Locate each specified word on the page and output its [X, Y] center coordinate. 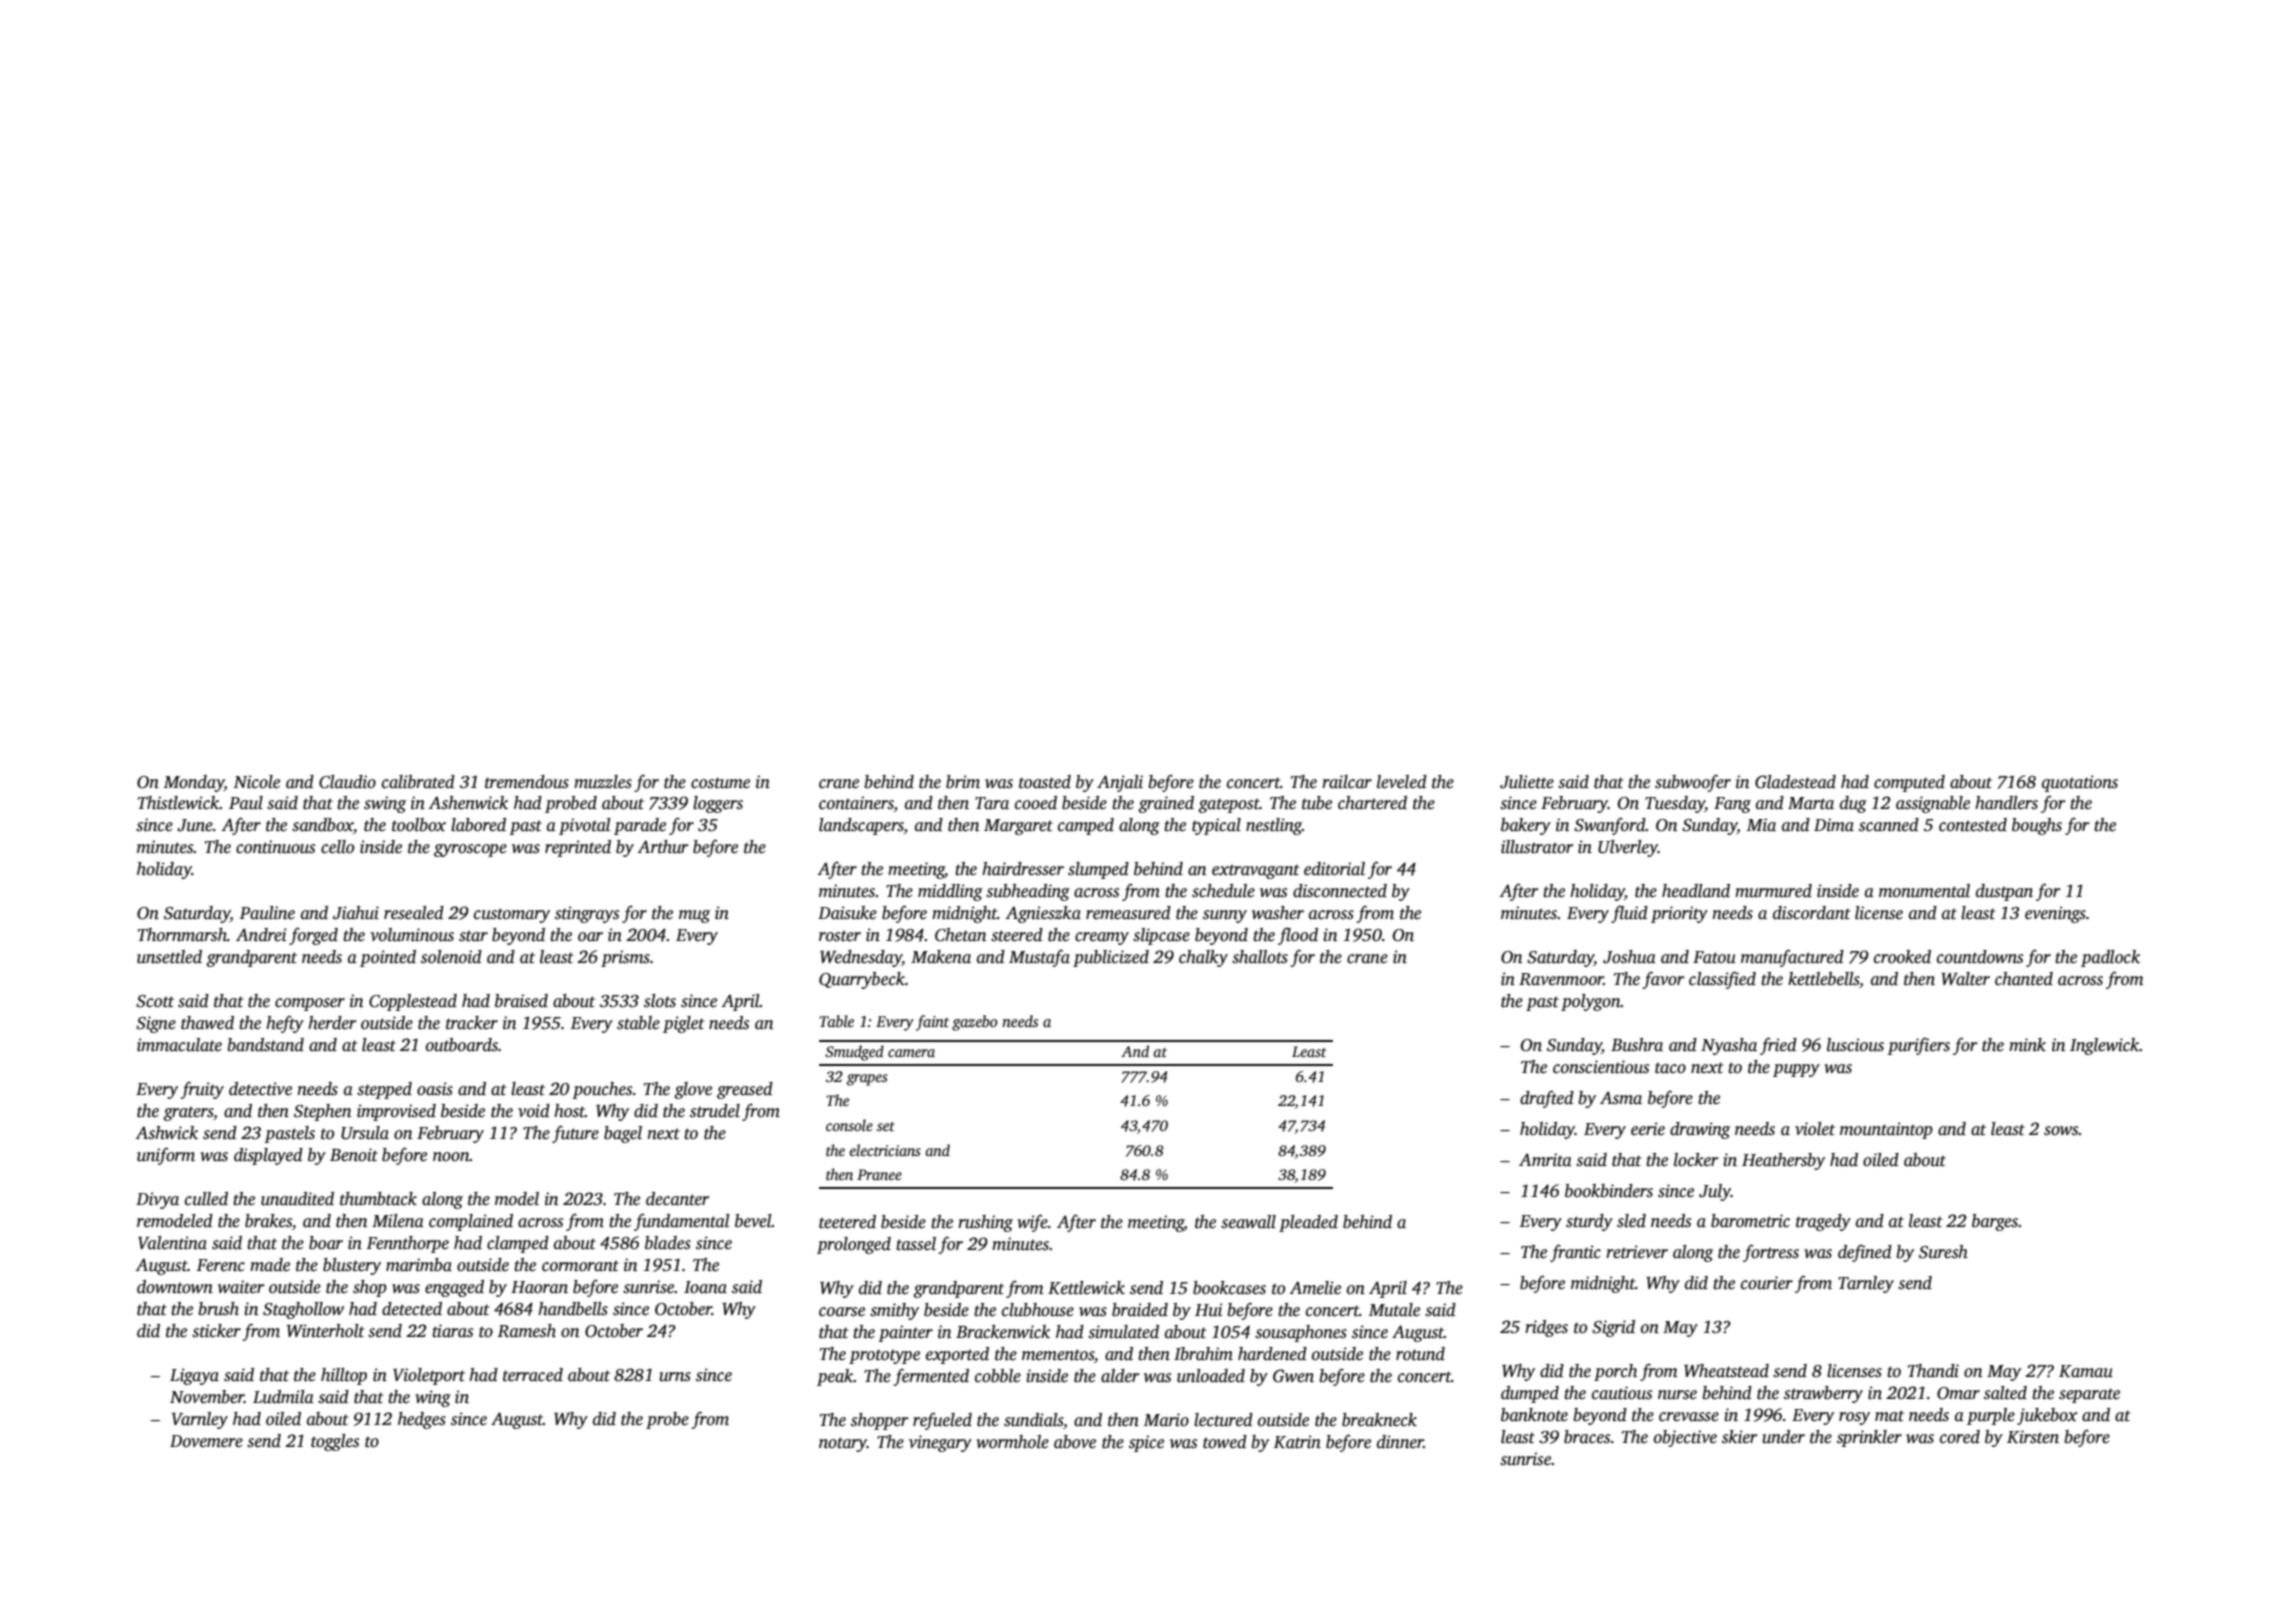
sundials [1034, 1421]
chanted [2024, 979]
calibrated [418, 782]
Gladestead [1795, 782]
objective [1685, 1438]
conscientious [1601, 1067]
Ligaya [194, 1376]
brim [963, 782]
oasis [435, 1089]
